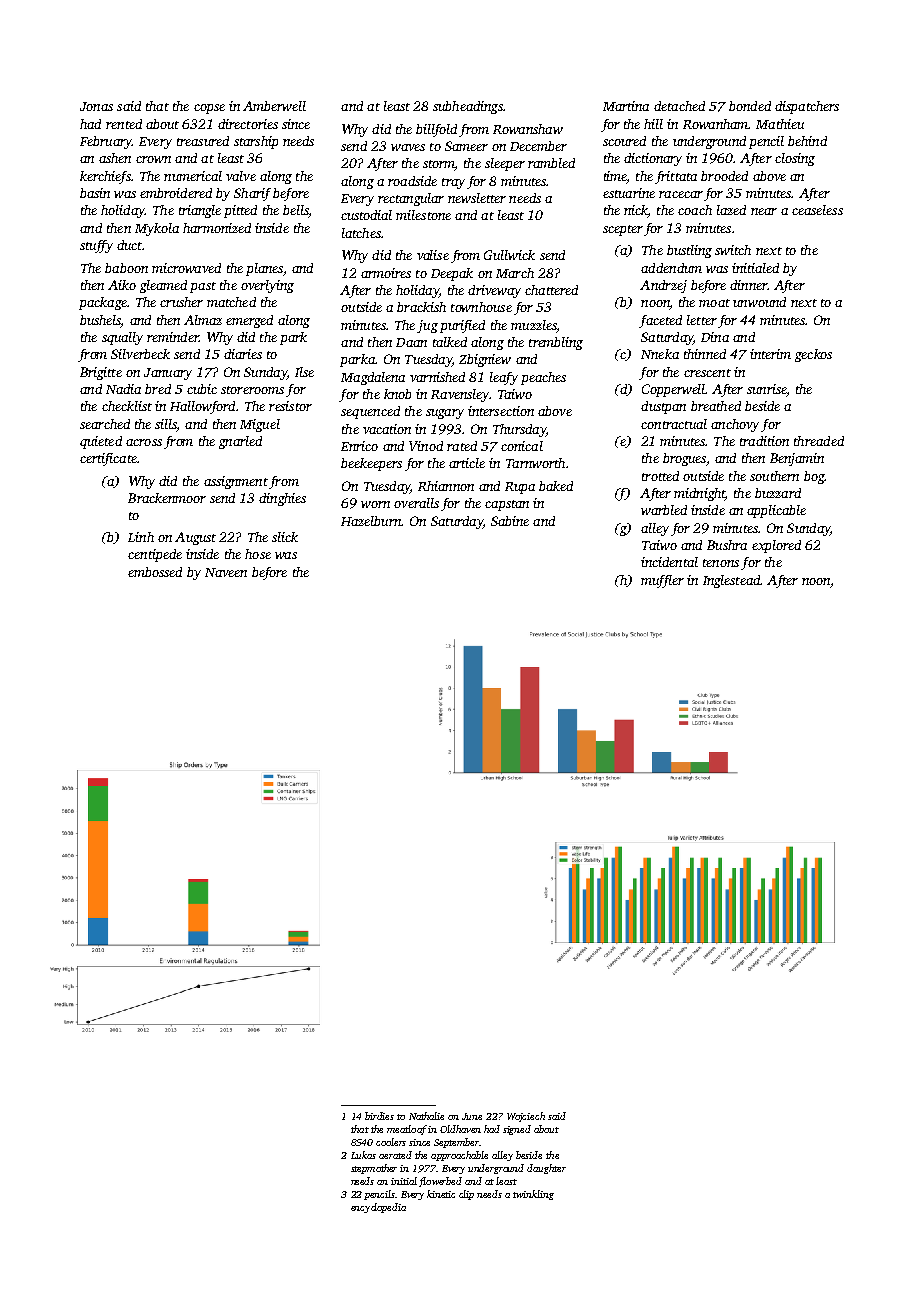  What do you see at coordinates (468, 107) in the image?
I see `subheadings` at bounding box center [468, 107].
